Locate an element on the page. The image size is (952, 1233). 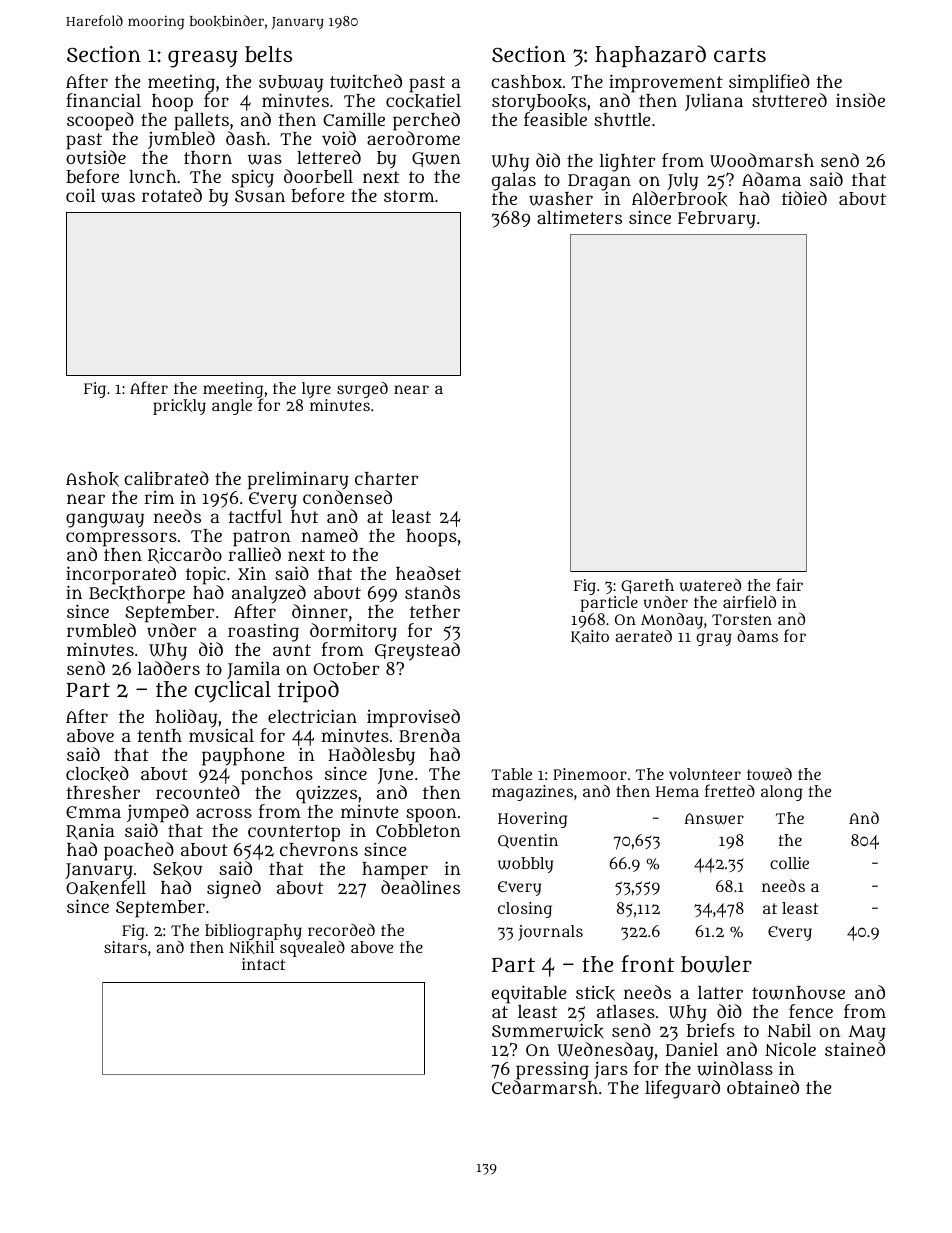
carts is located at coordinates (740, 55).
